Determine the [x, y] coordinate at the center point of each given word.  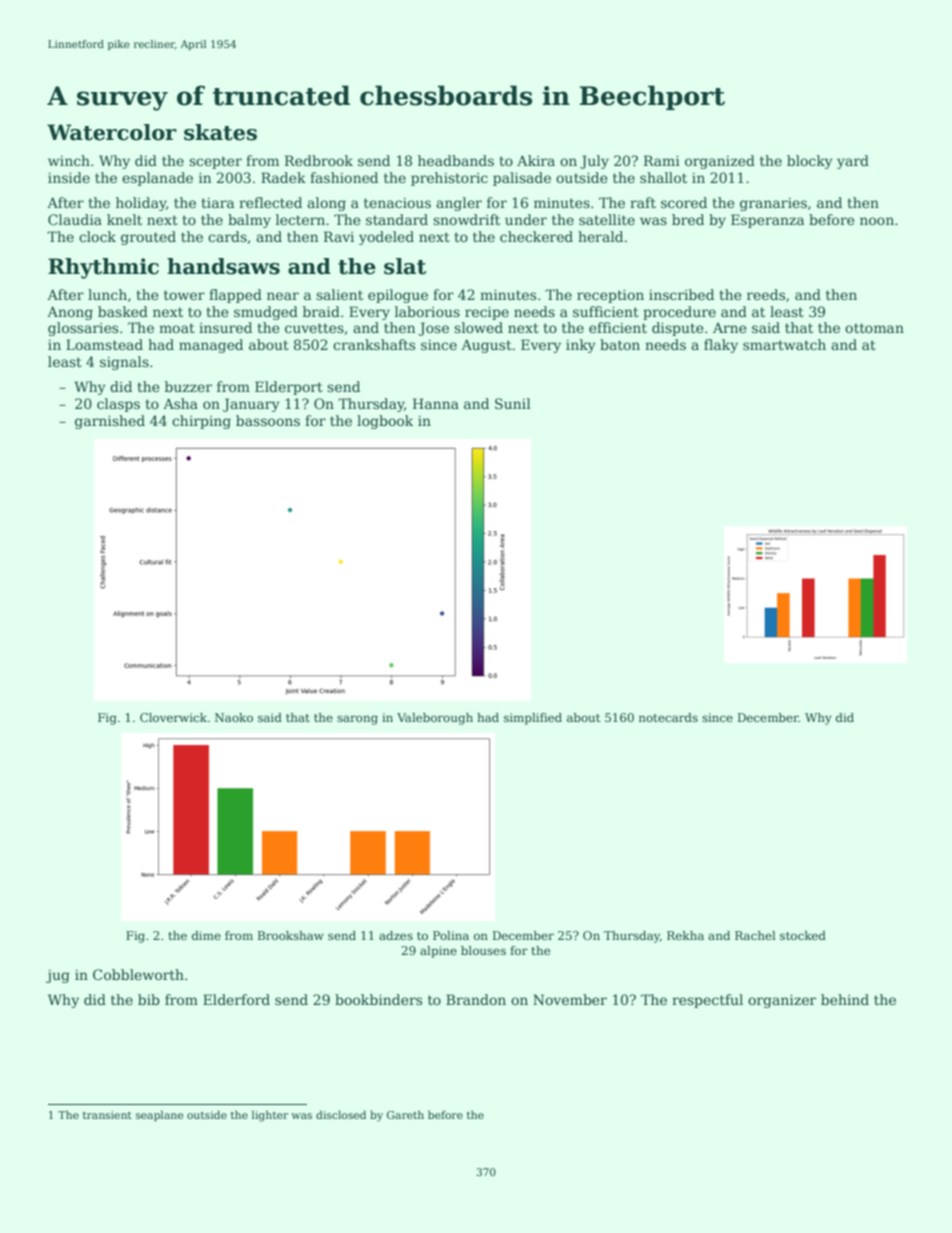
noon [877, 221]
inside [69, 177]
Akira [536, 160]
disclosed [341, 1114]
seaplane [159, 1115]
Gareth [405, 1114]
